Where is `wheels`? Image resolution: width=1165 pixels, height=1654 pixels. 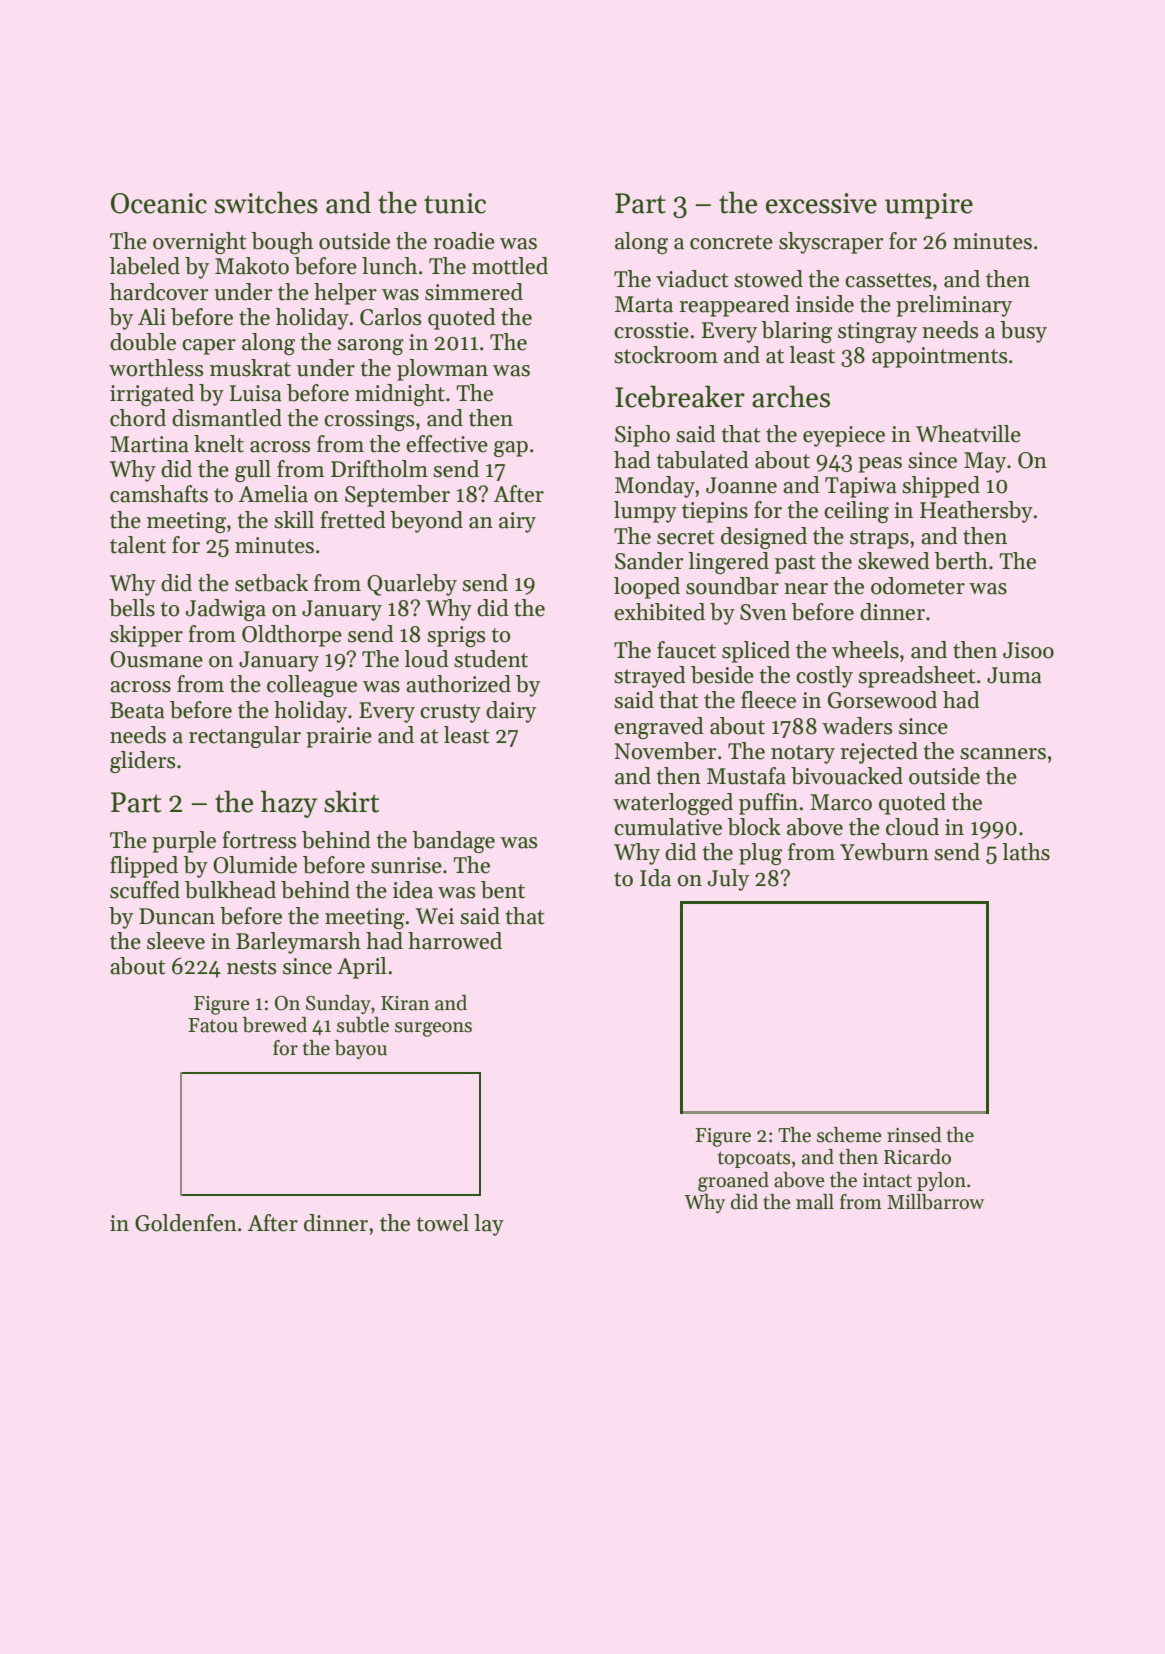 wheels is located at coordinates (865, 650).
